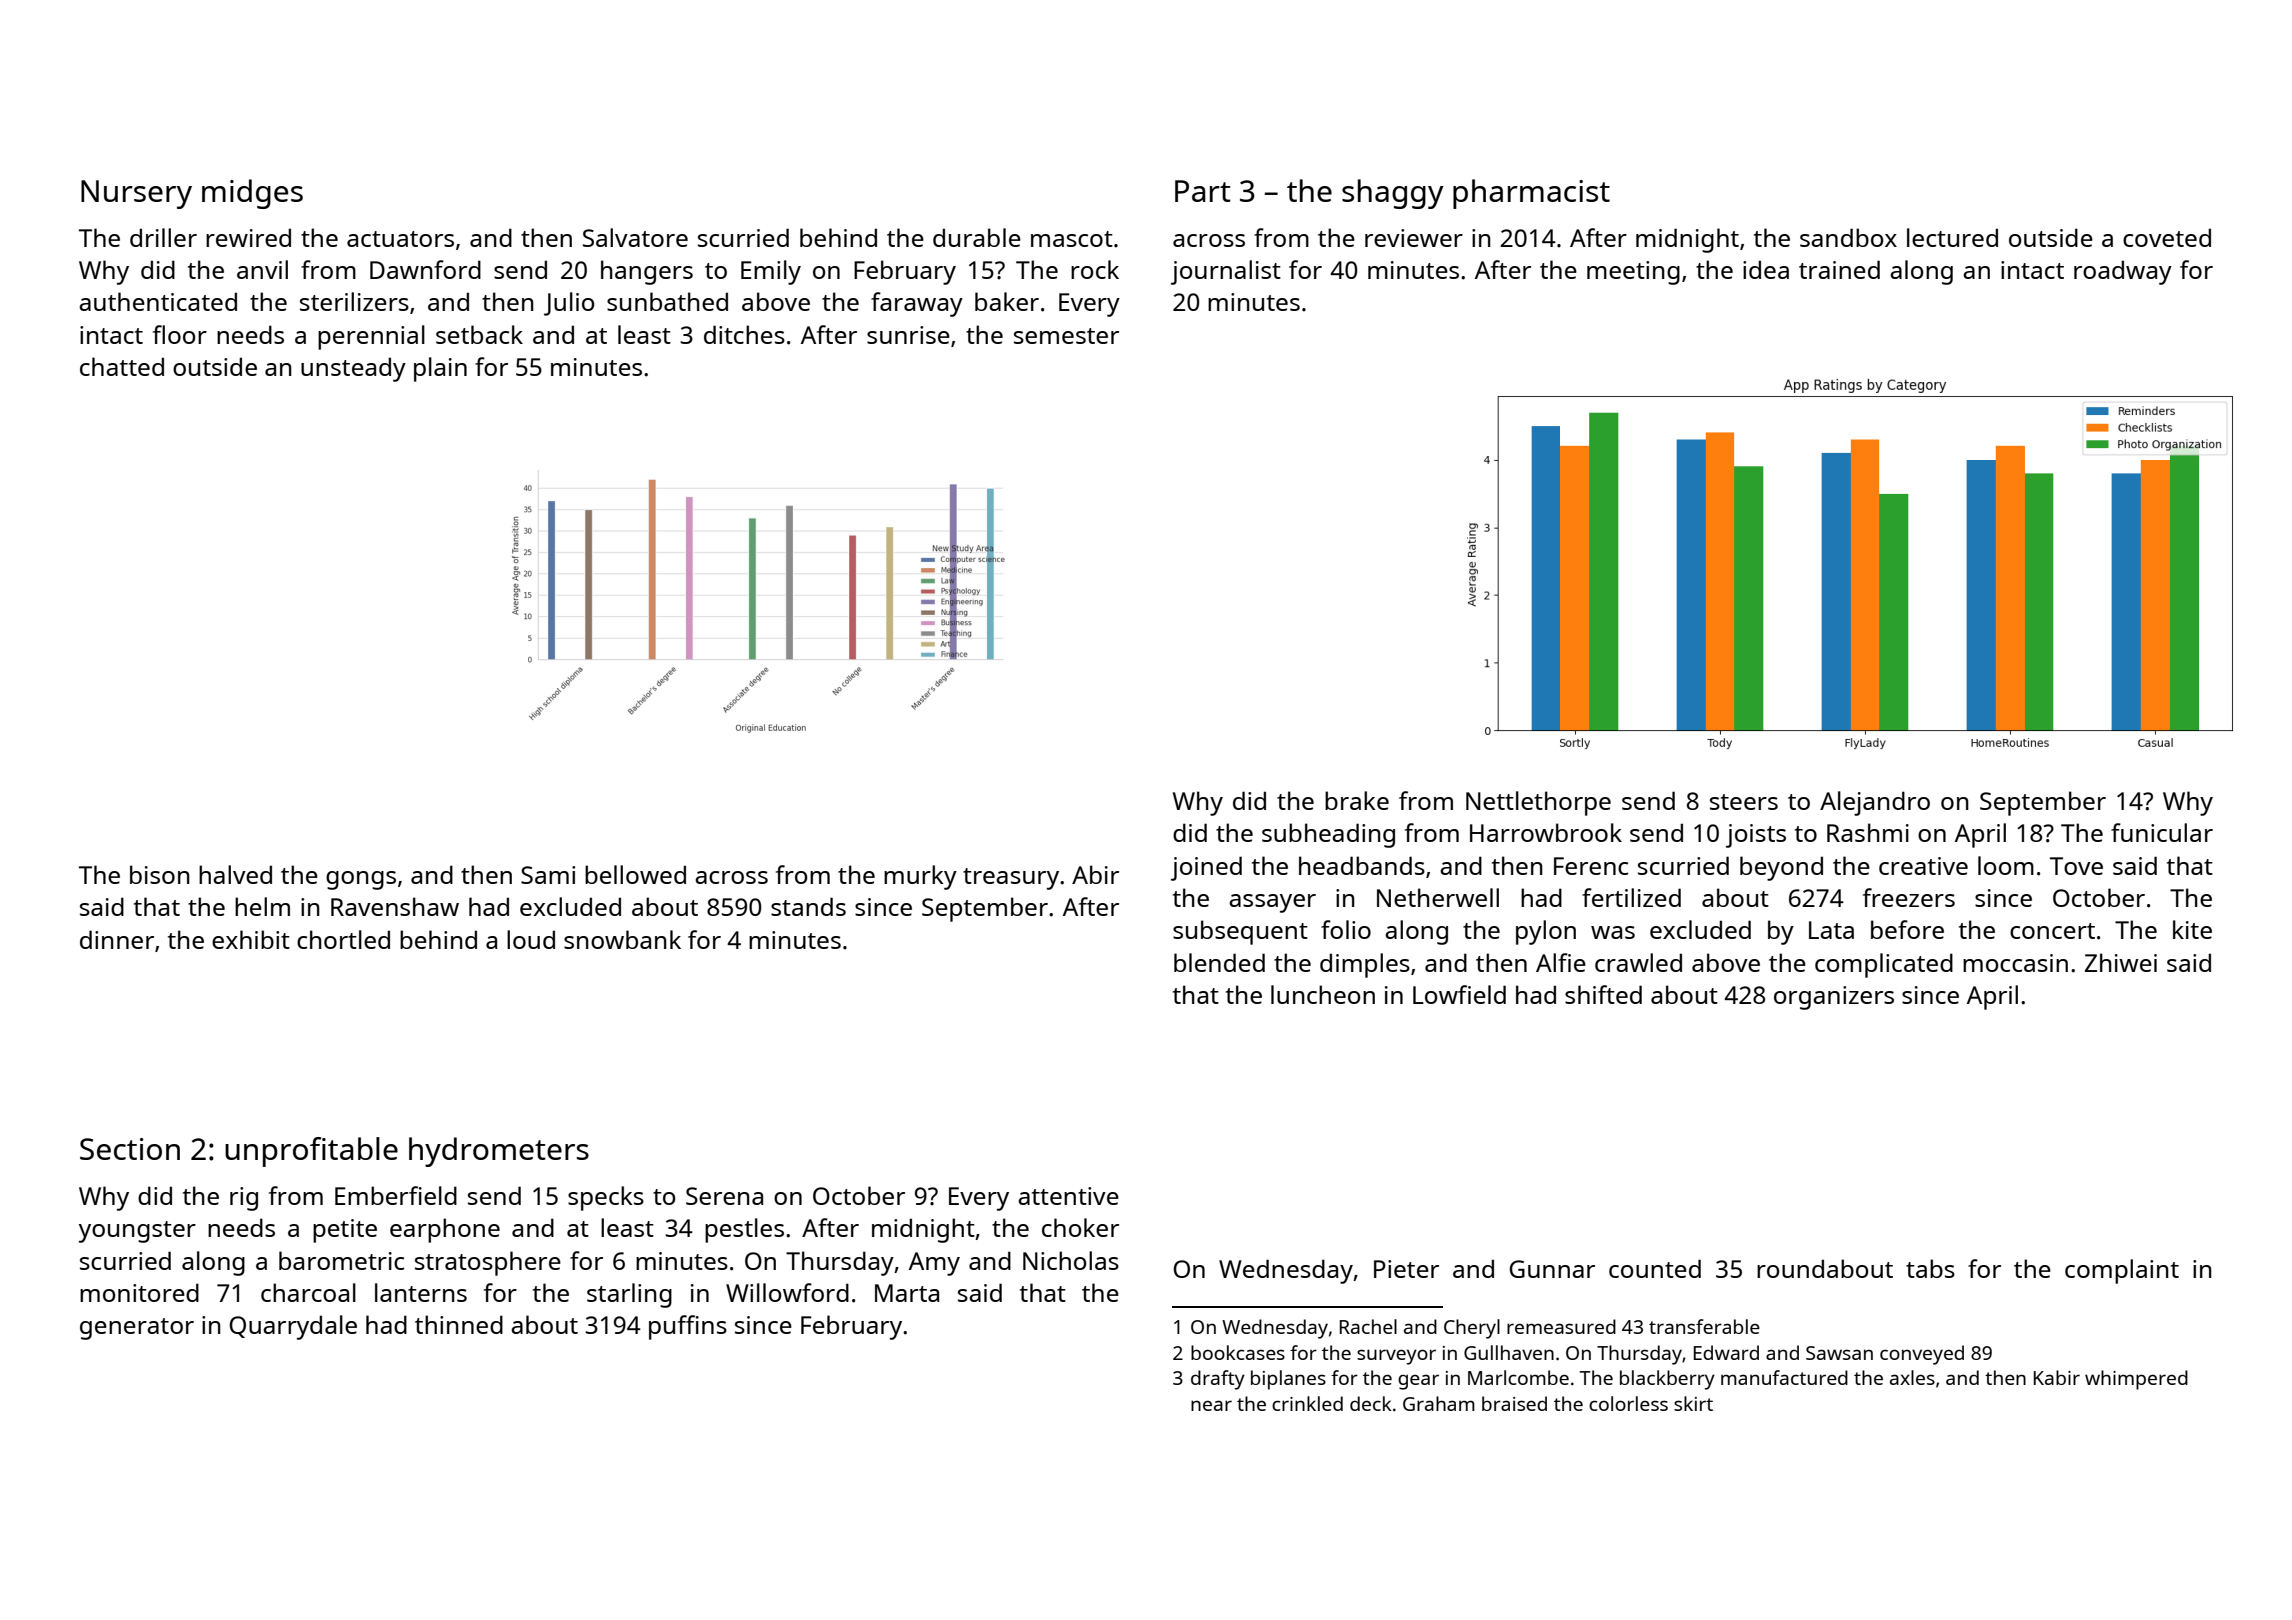 The width and height of the screenshot is (2292, 1620). Describe the element at coordinates (1834, 998) in the screenshot. I see `organizers` at that location.
